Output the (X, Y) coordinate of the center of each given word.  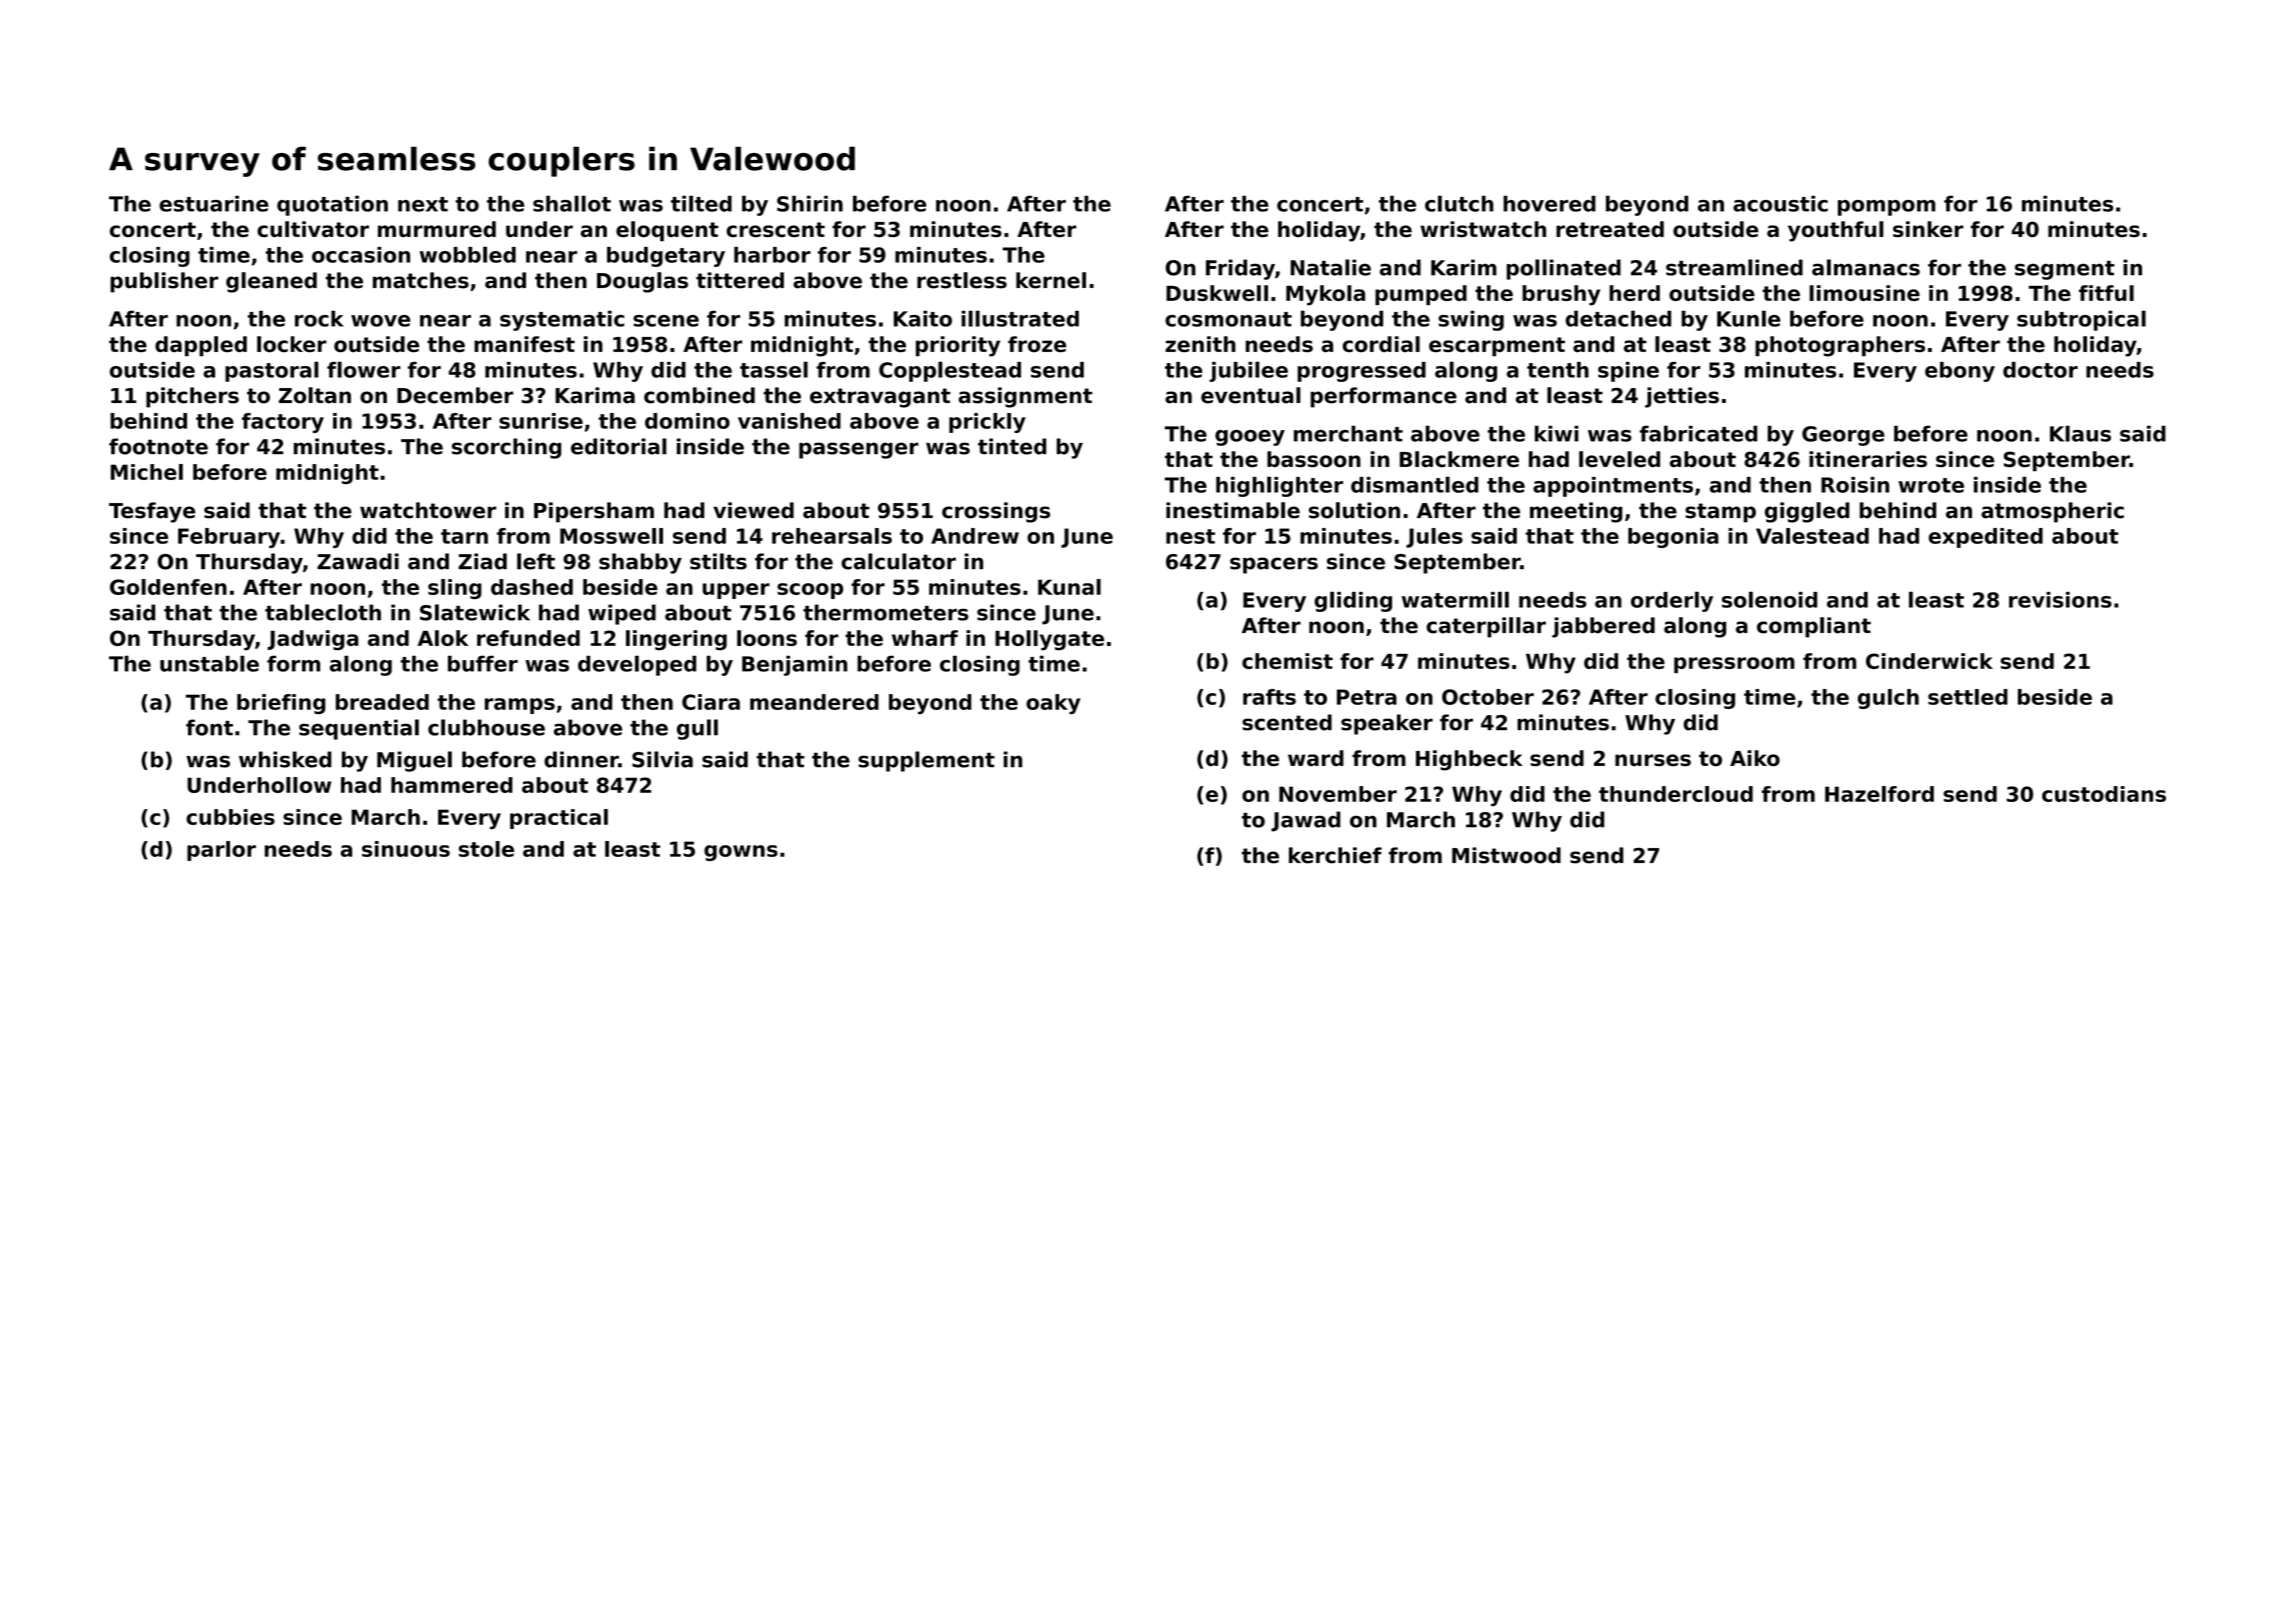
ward (1316, 758)
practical (559, 819)
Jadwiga (313, 640)
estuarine (214, 203)
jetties (1682, 397)
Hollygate (1049, 640)
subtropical (2081, 320)
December (455, 395)
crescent (775, 230)
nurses (1653, 760)
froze (1037, 344)
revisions (2060, 600)
